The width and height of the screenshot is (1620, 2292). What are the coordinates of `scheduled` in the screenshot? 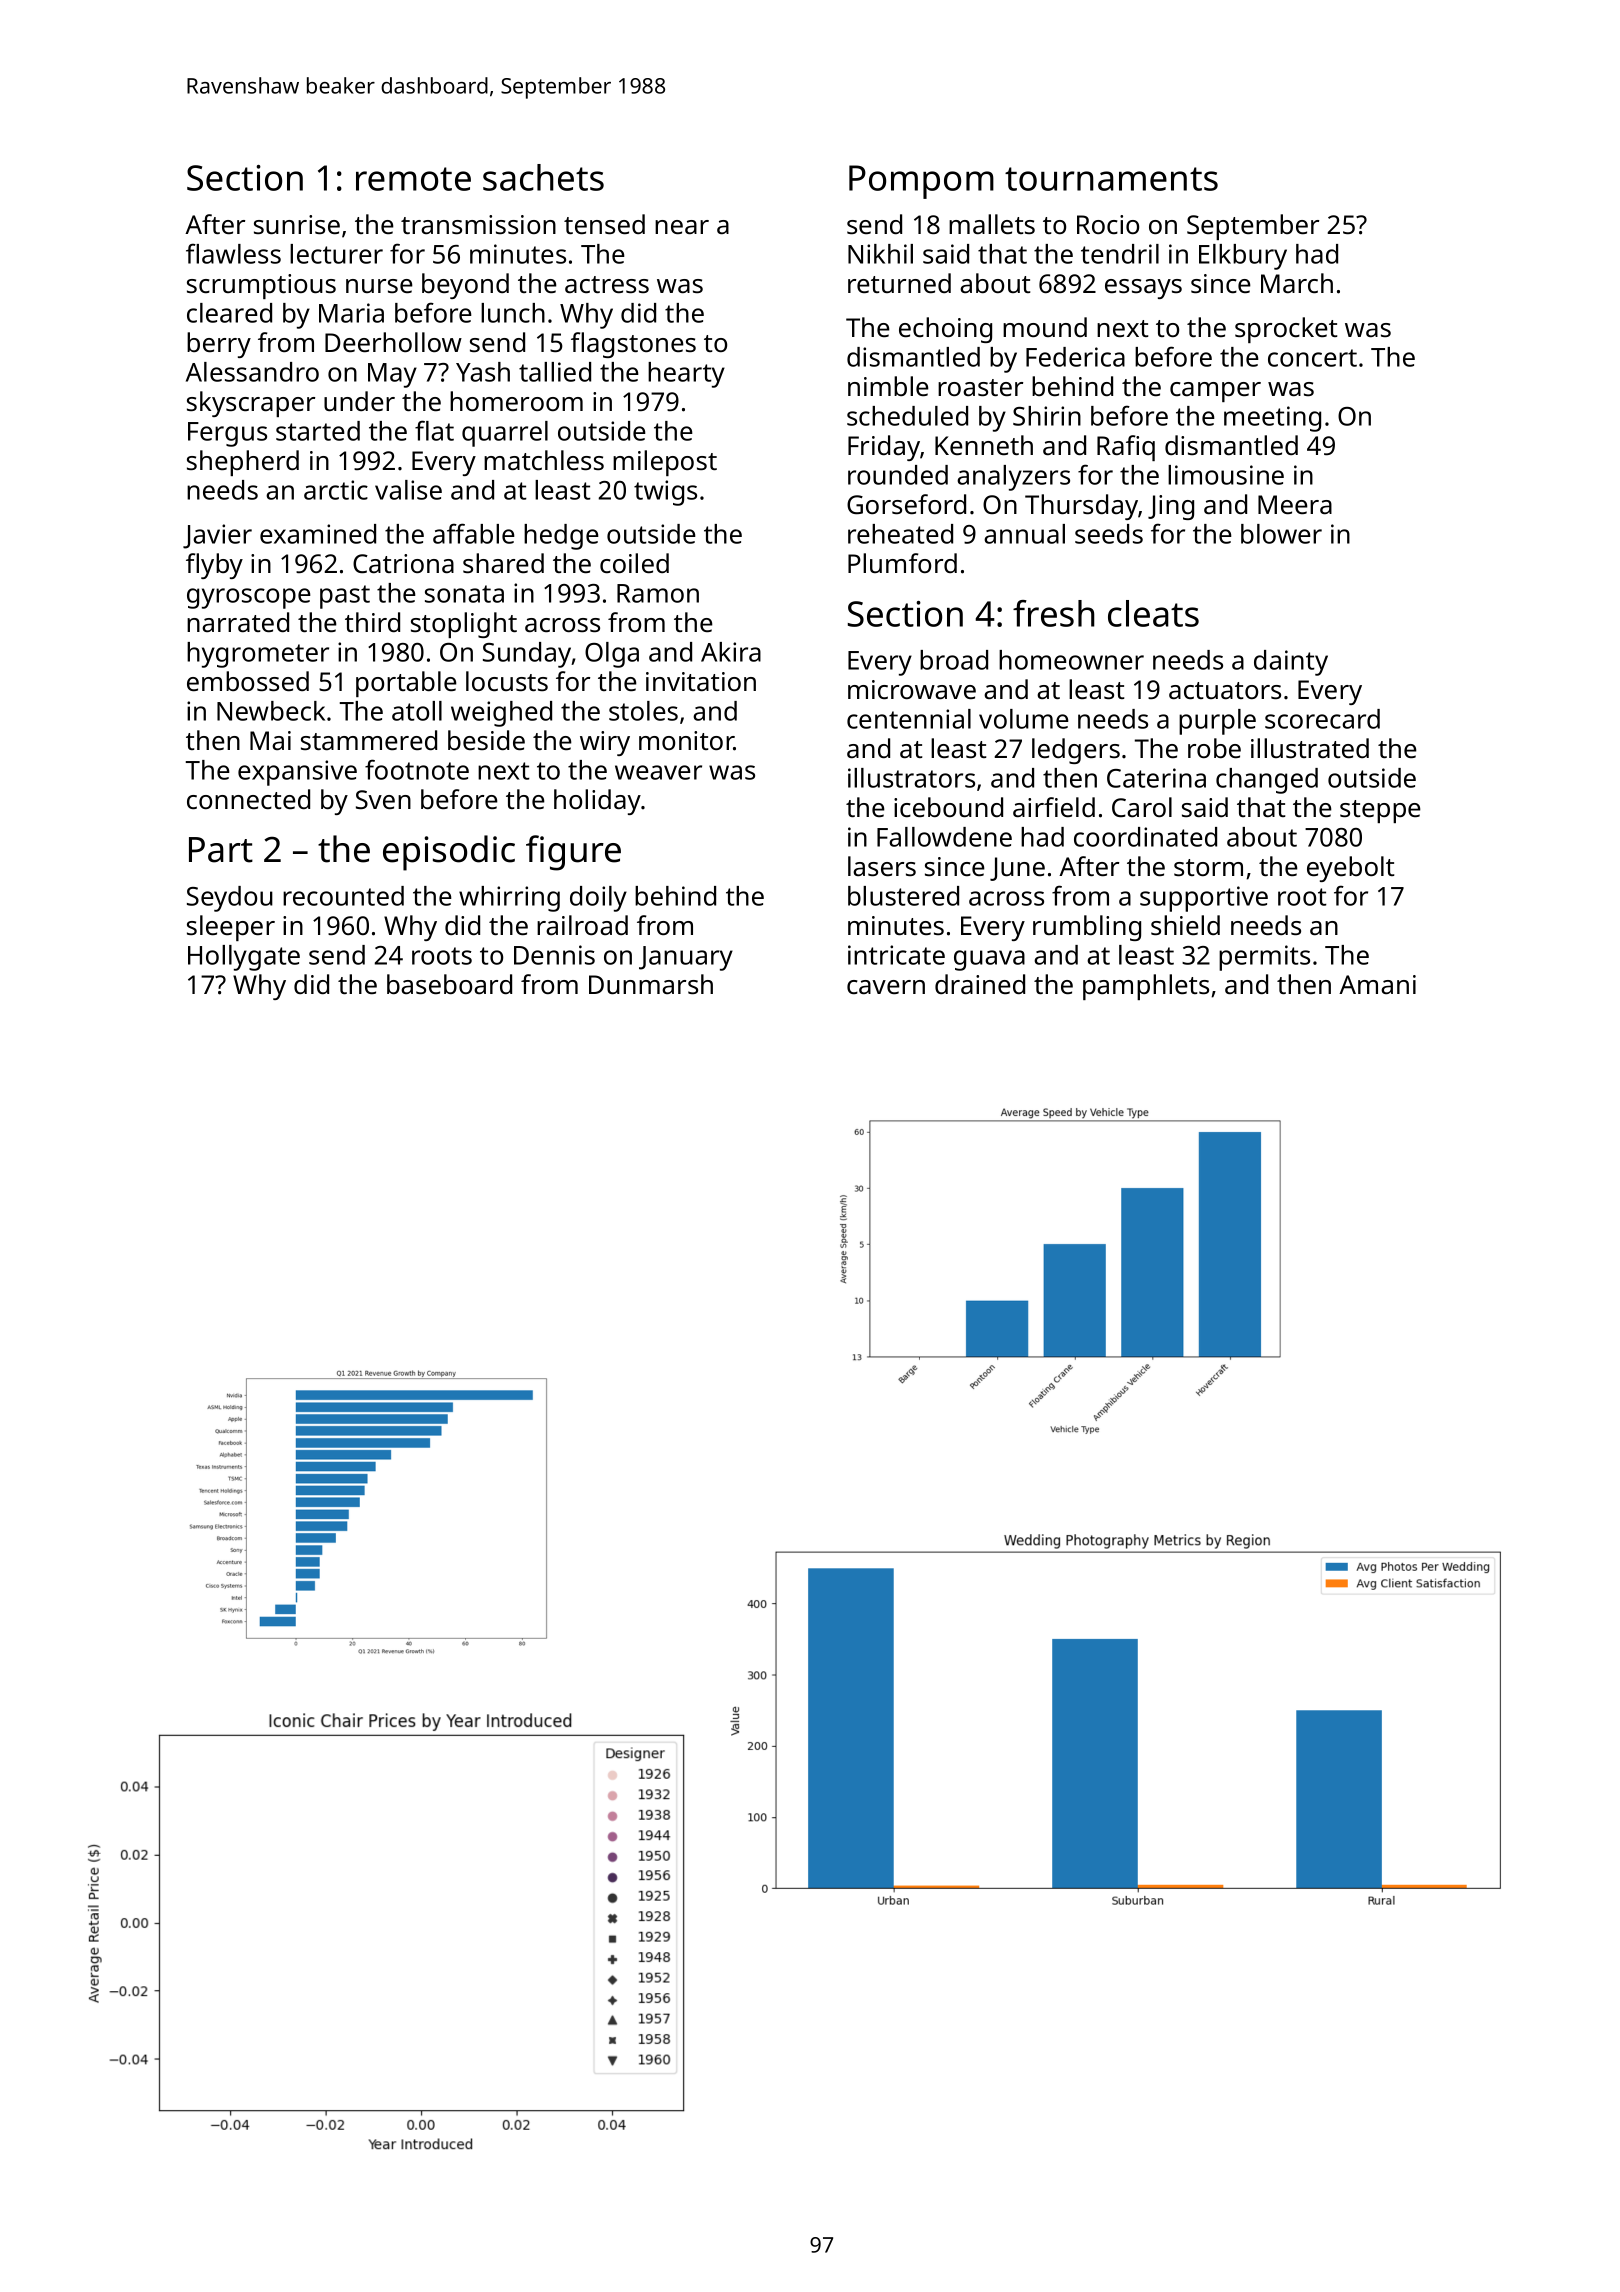 It's located at (907, 416).
